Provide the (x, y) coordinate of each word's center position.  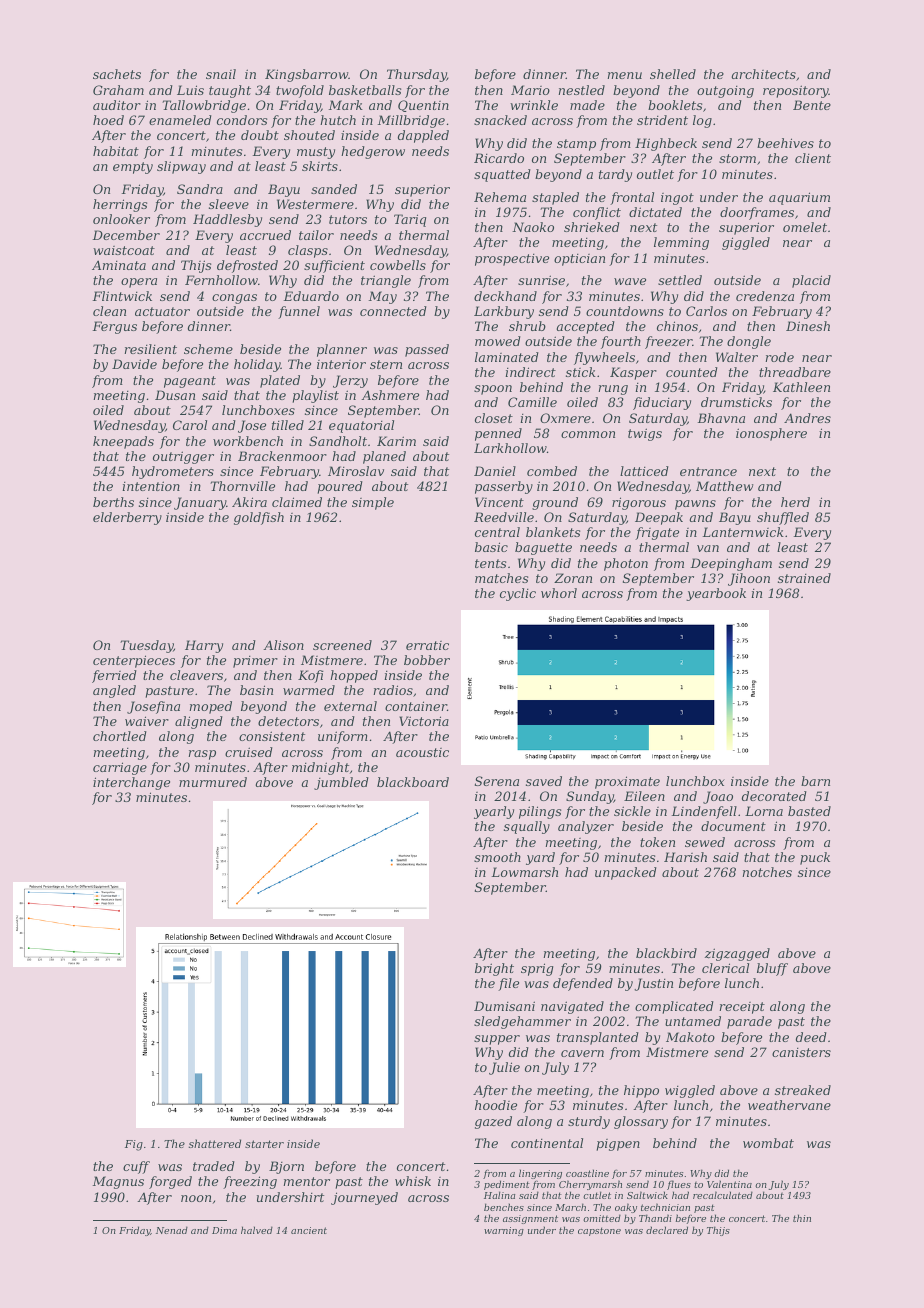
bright (494, 969)
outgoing (725, 92)
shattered (215, 1143)
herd (795, 502)
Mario (530, 90)
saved (544, 781)
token (657, 842)
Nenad (172, 1230)
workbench (248, 441)
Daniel (495, 471)
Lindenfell (704, 812)
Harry (204, 646)
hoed (108, 120)
